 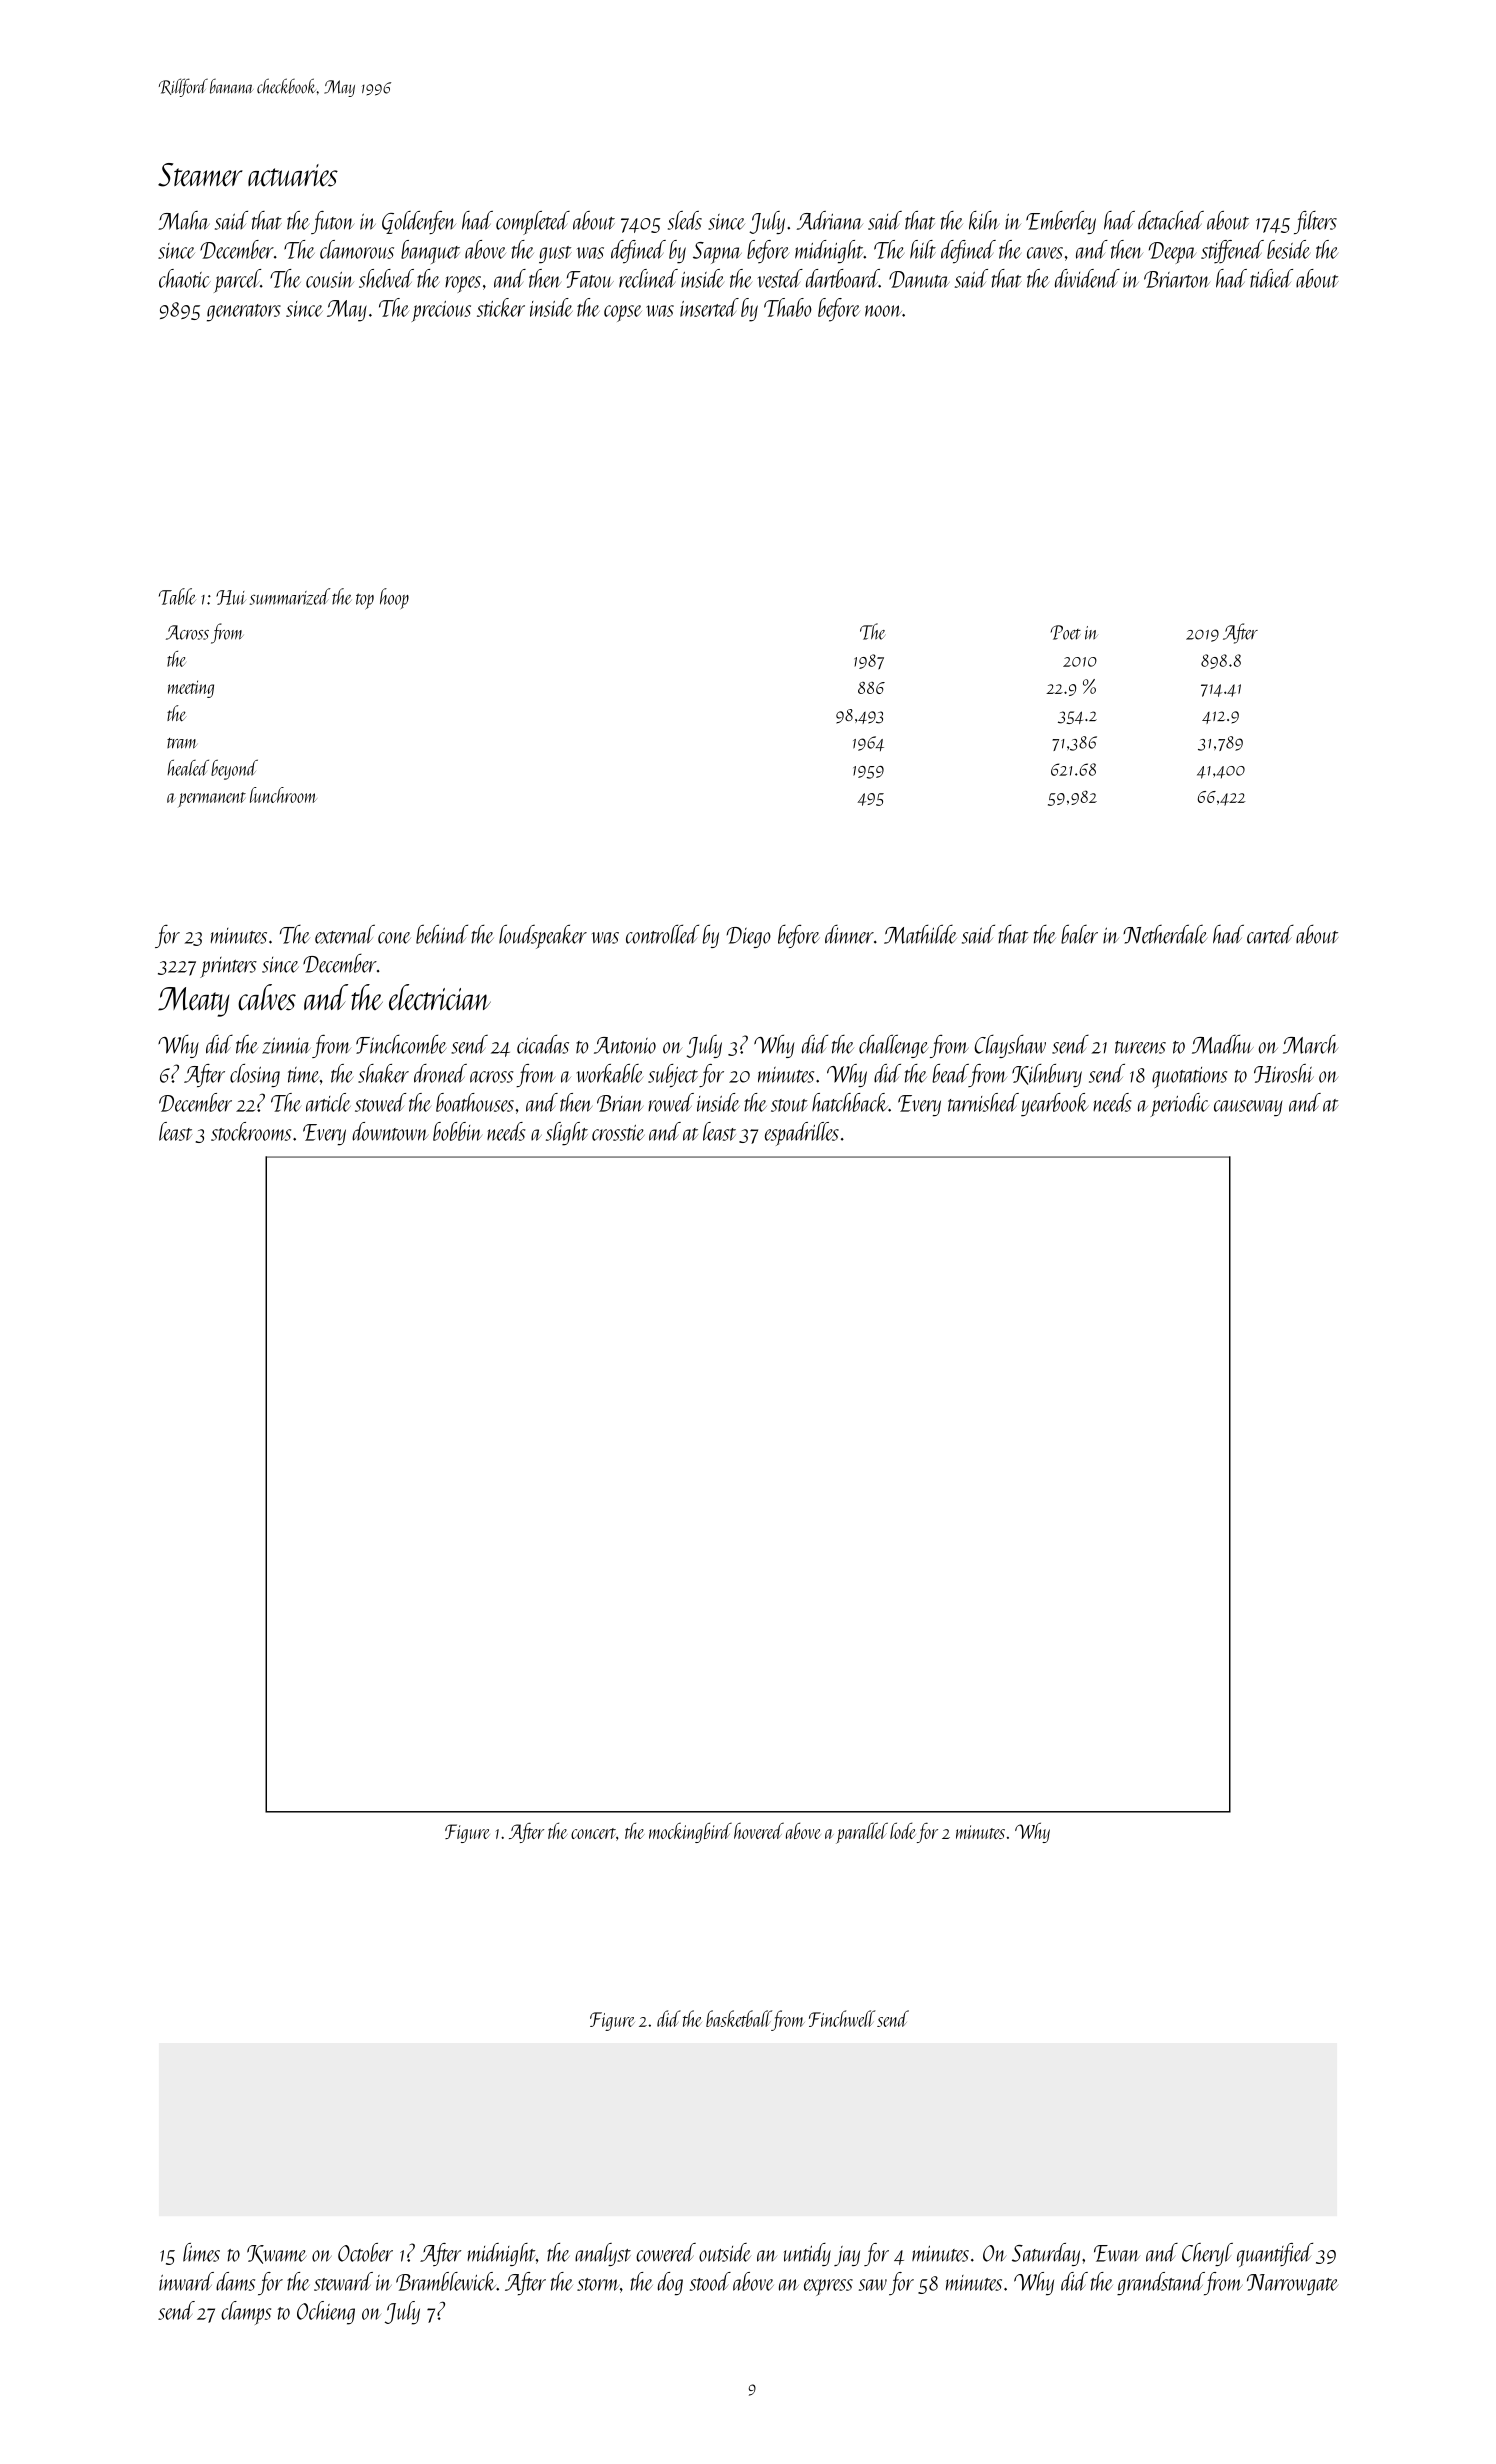 I want to click on Poet, so click(x=1066, y=632).
